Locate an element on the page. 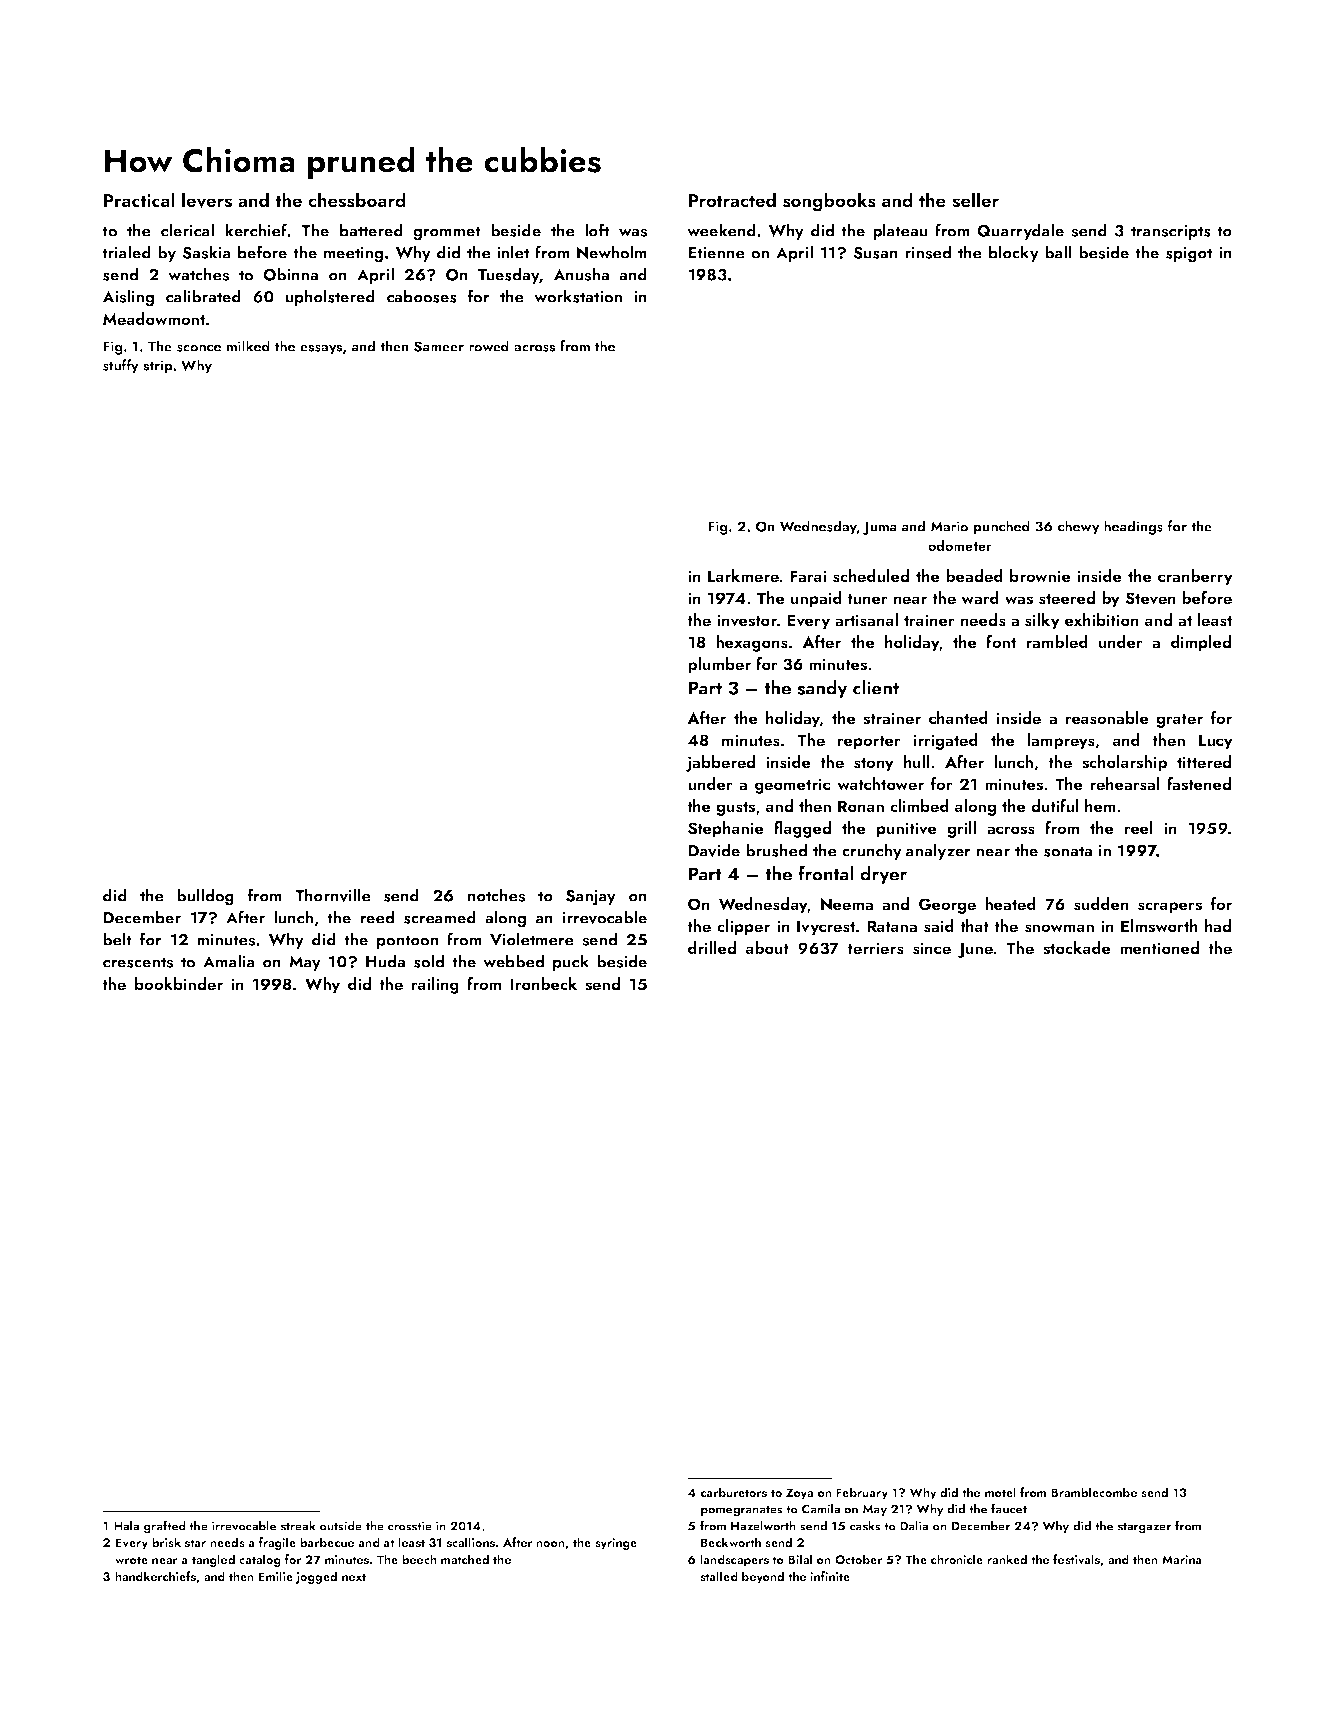  stockade is located at coordinates (1077, 948).
